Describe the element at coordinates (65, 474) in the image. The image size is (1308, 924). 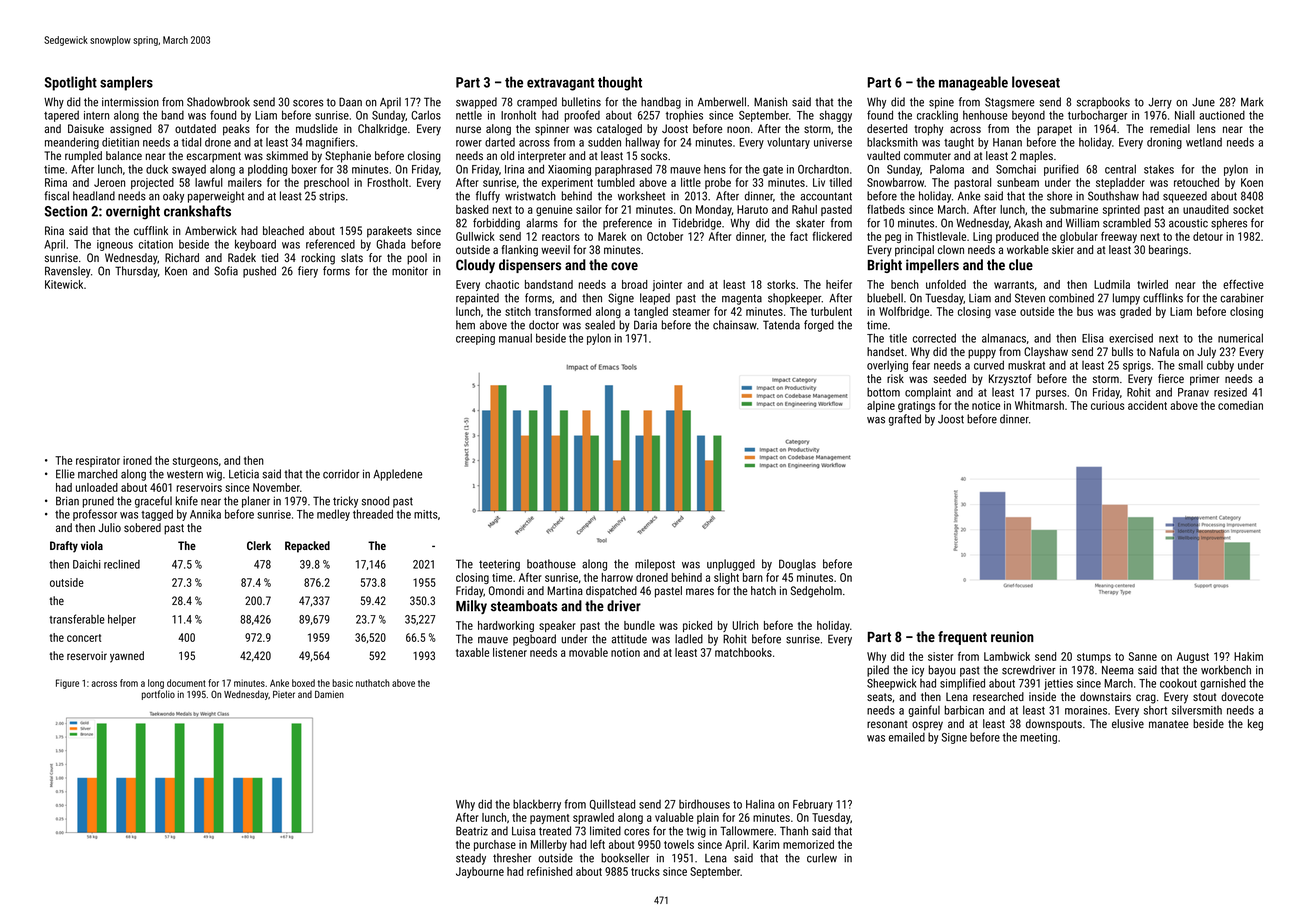
I see `Ellie` at that location.
